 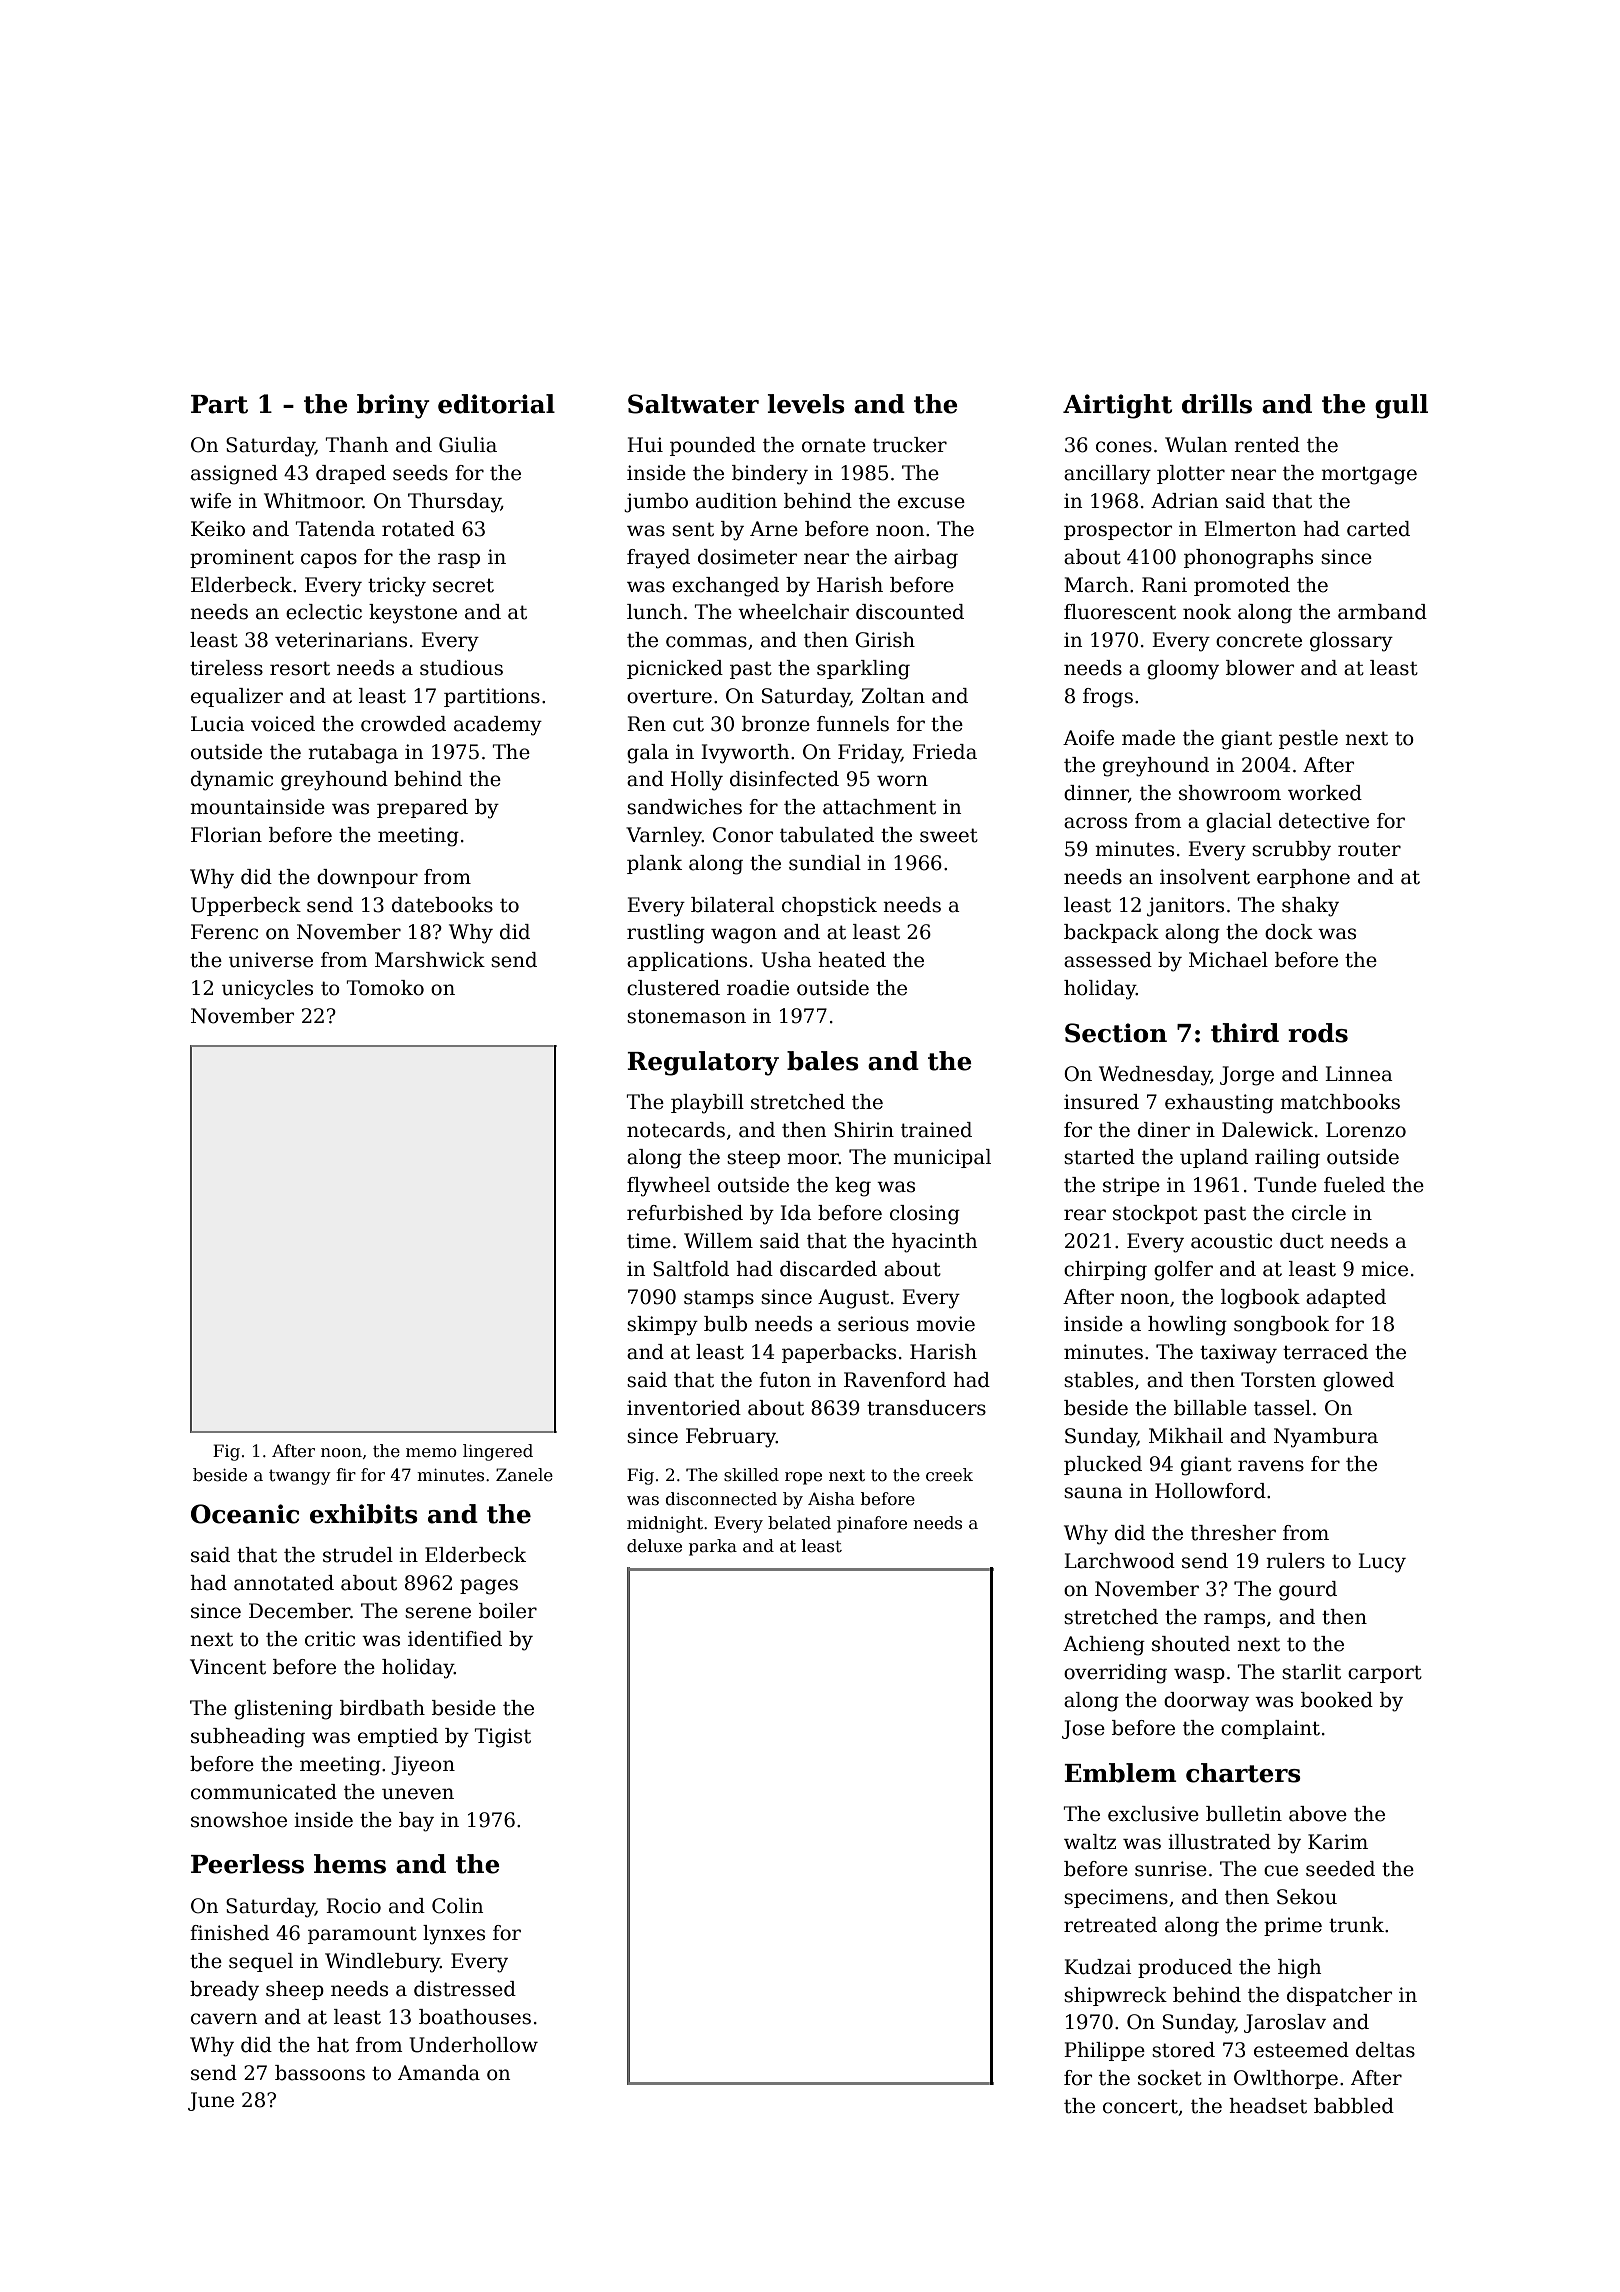 What do you see at coordinates (654, 1546) in the image?
I see `deluxe` at bounding box center [654, 1546].
